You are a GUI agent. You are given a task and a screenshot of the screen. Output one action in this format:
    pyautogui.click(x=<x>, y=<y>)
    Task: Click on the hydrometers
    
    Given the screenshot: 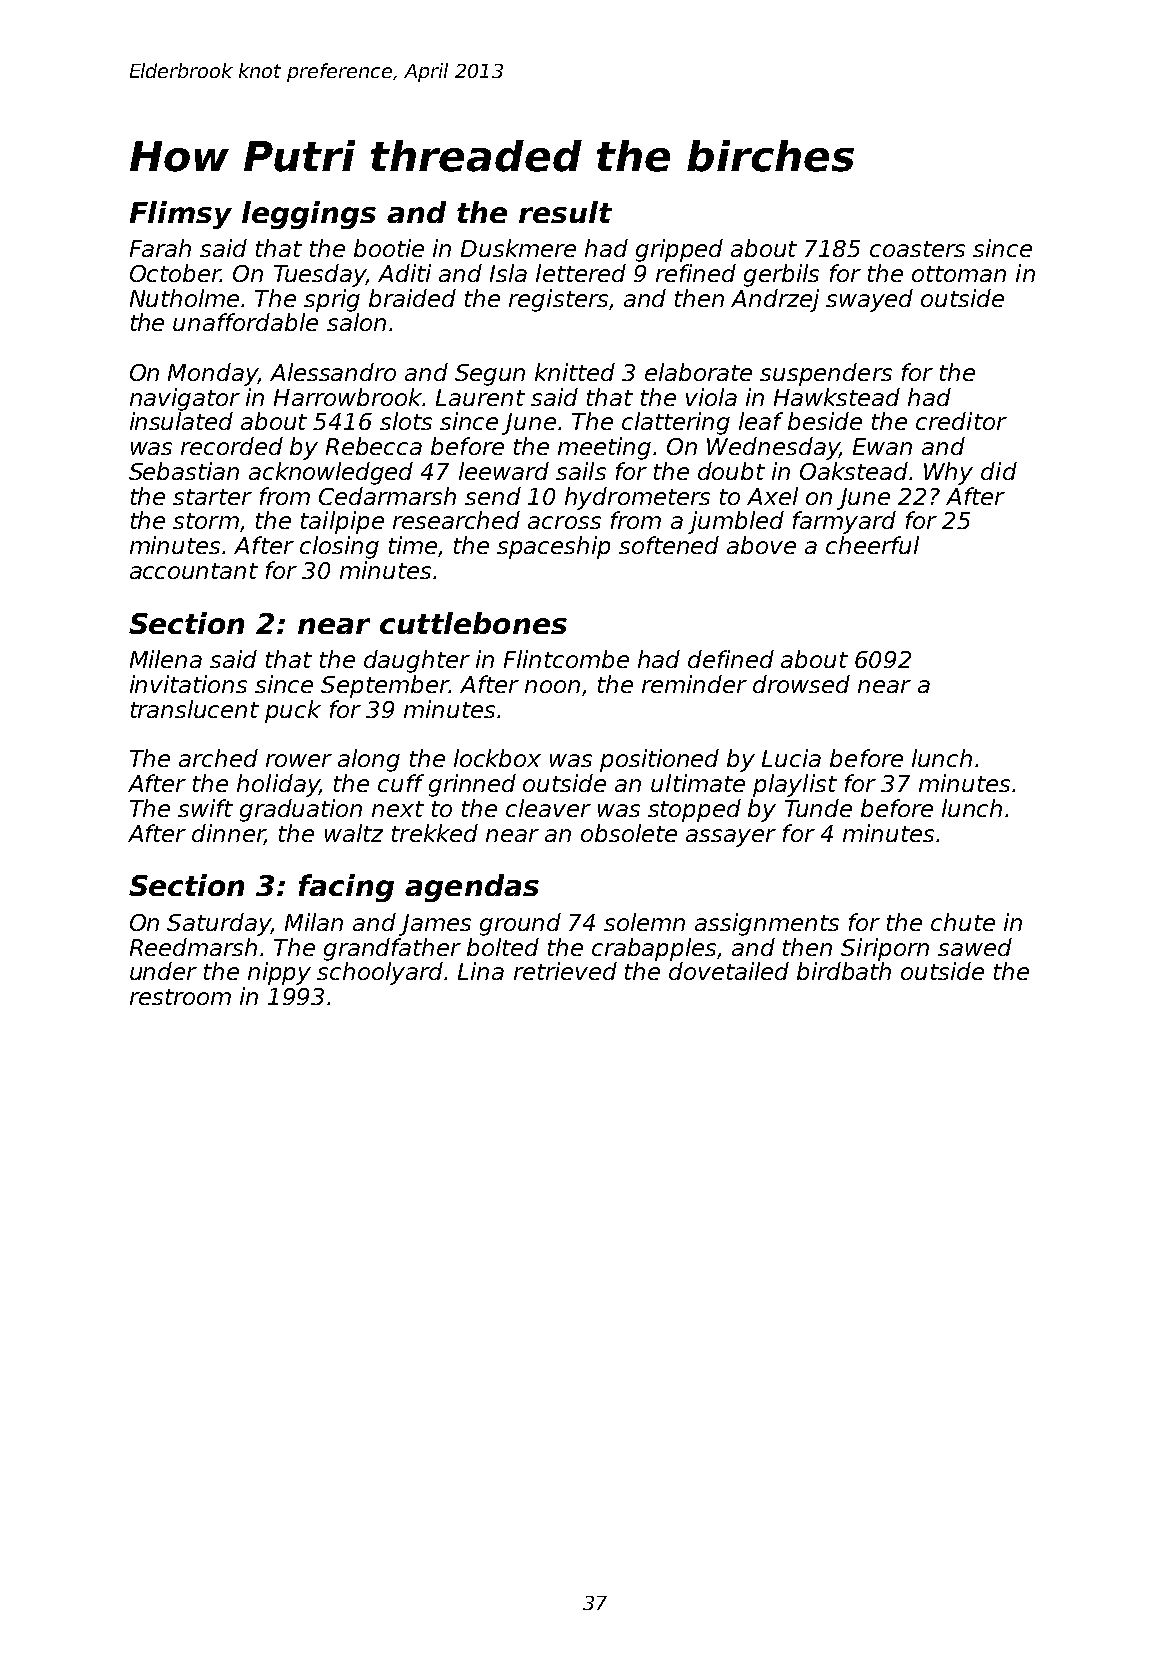 What is the action you would take?
    pyautogui.click(x=637, y=498)
